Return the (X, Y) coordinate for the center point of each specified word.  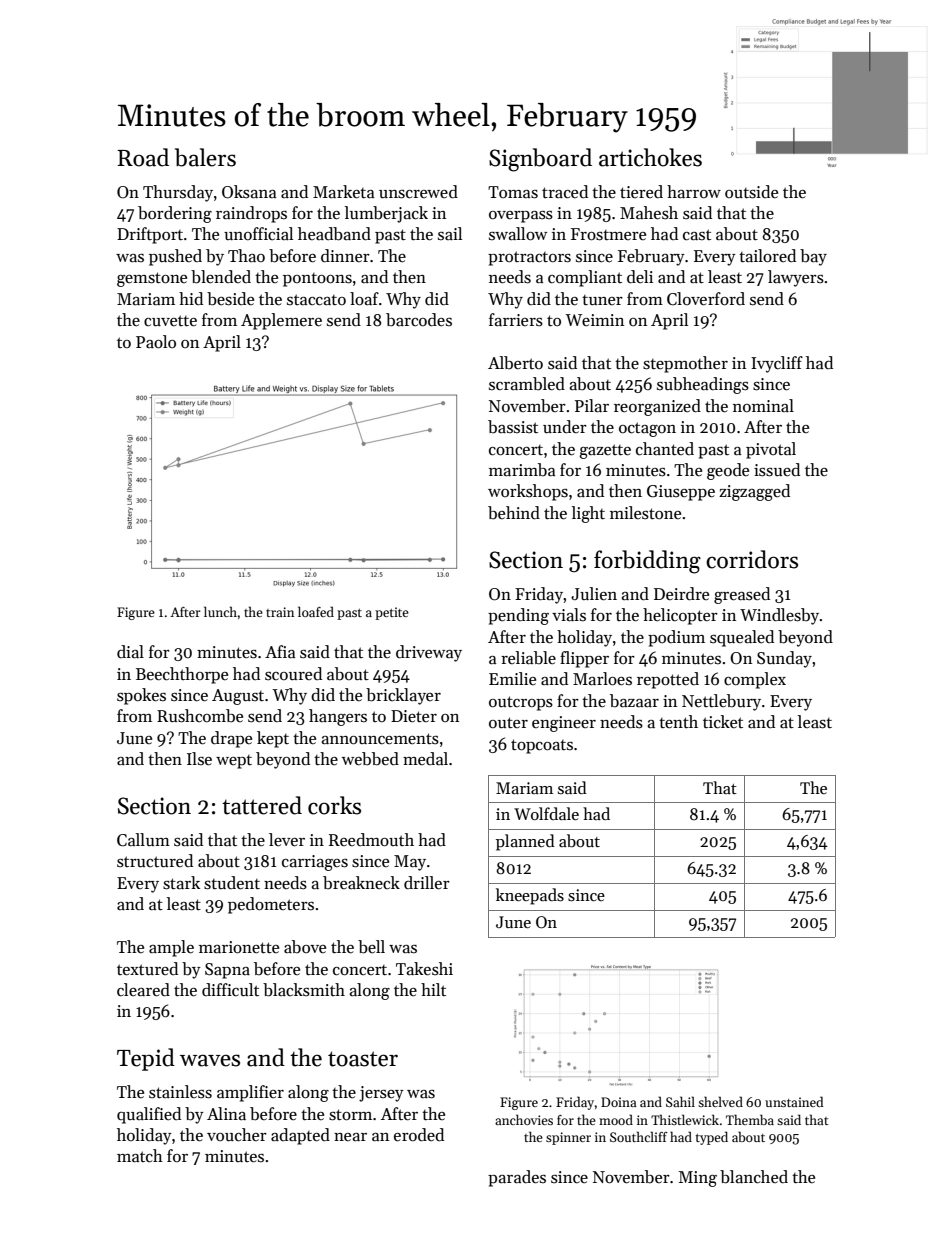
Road (143, 157)
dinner (345, 256)
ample (171, 948)
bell (371, 947)
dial (130, 652)
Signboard (540, 160)
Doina (618, 1102)
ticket (723, 722)
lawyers (796, 278)
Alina (226, 1114)
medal (425, 759)
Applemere (281, 321)
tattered (262, 805)
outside (751, 192)
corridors (752, 559)
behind (514, 513)
